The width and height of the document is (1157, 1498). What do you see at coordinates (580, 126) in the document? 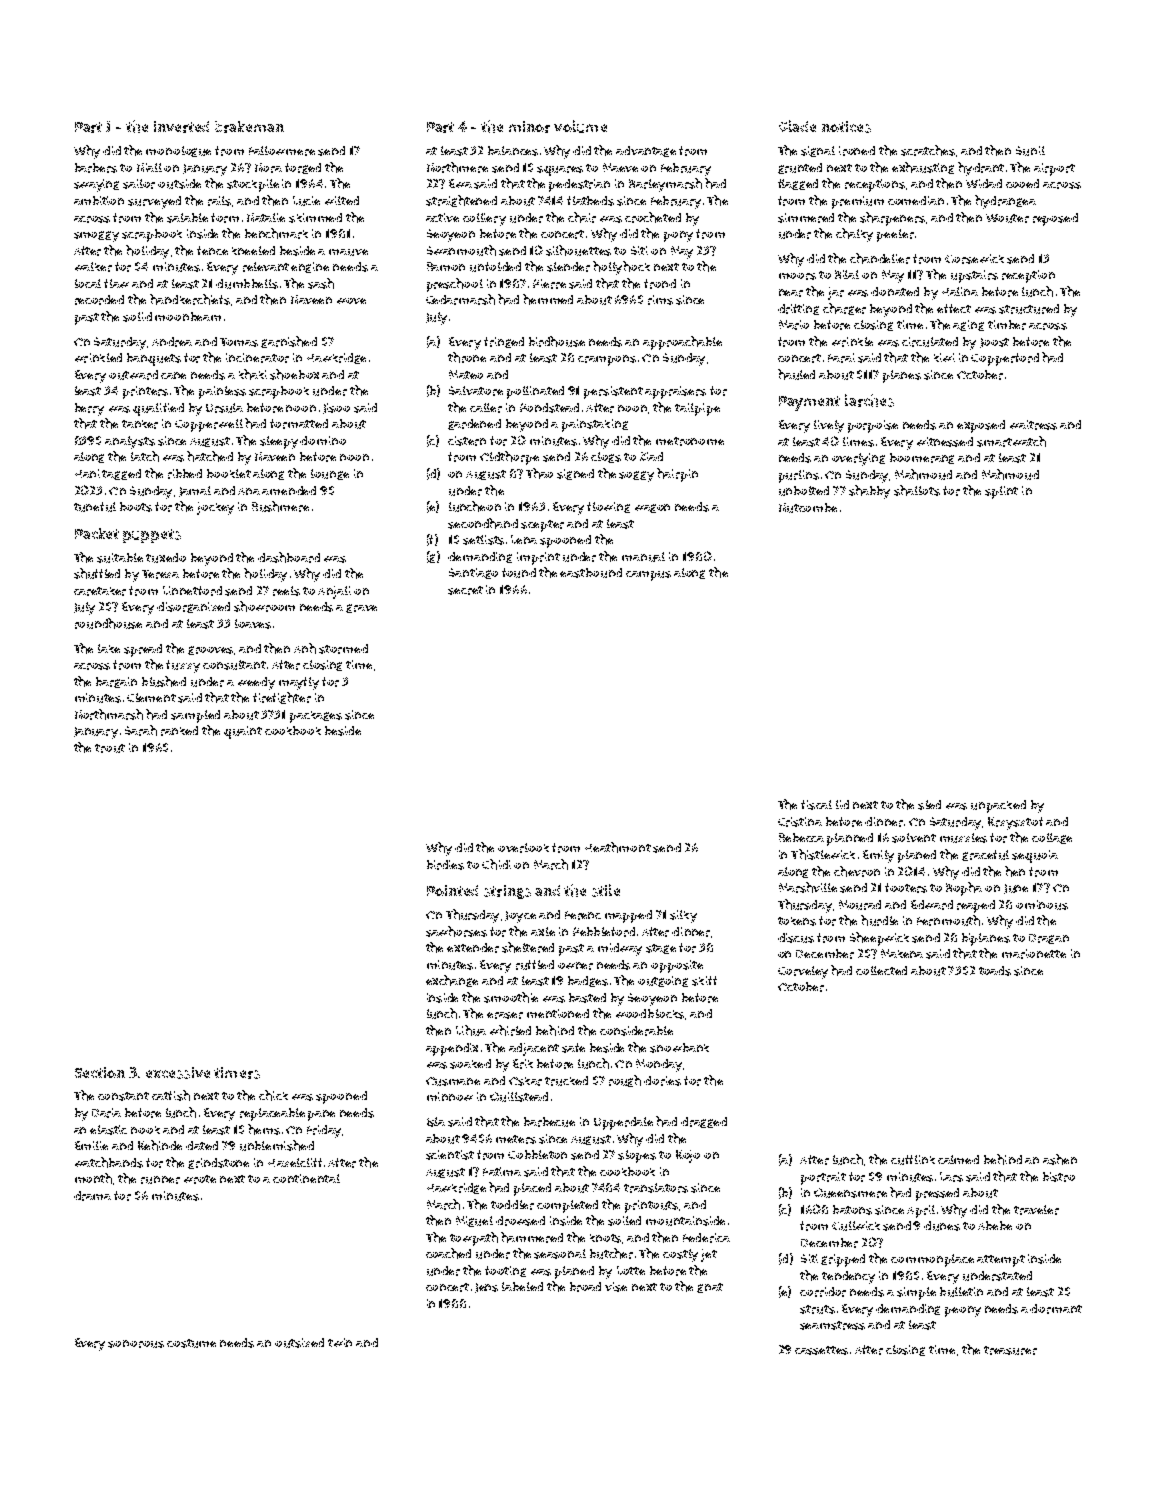
I see `volume` at bounding box center [580, 126].
